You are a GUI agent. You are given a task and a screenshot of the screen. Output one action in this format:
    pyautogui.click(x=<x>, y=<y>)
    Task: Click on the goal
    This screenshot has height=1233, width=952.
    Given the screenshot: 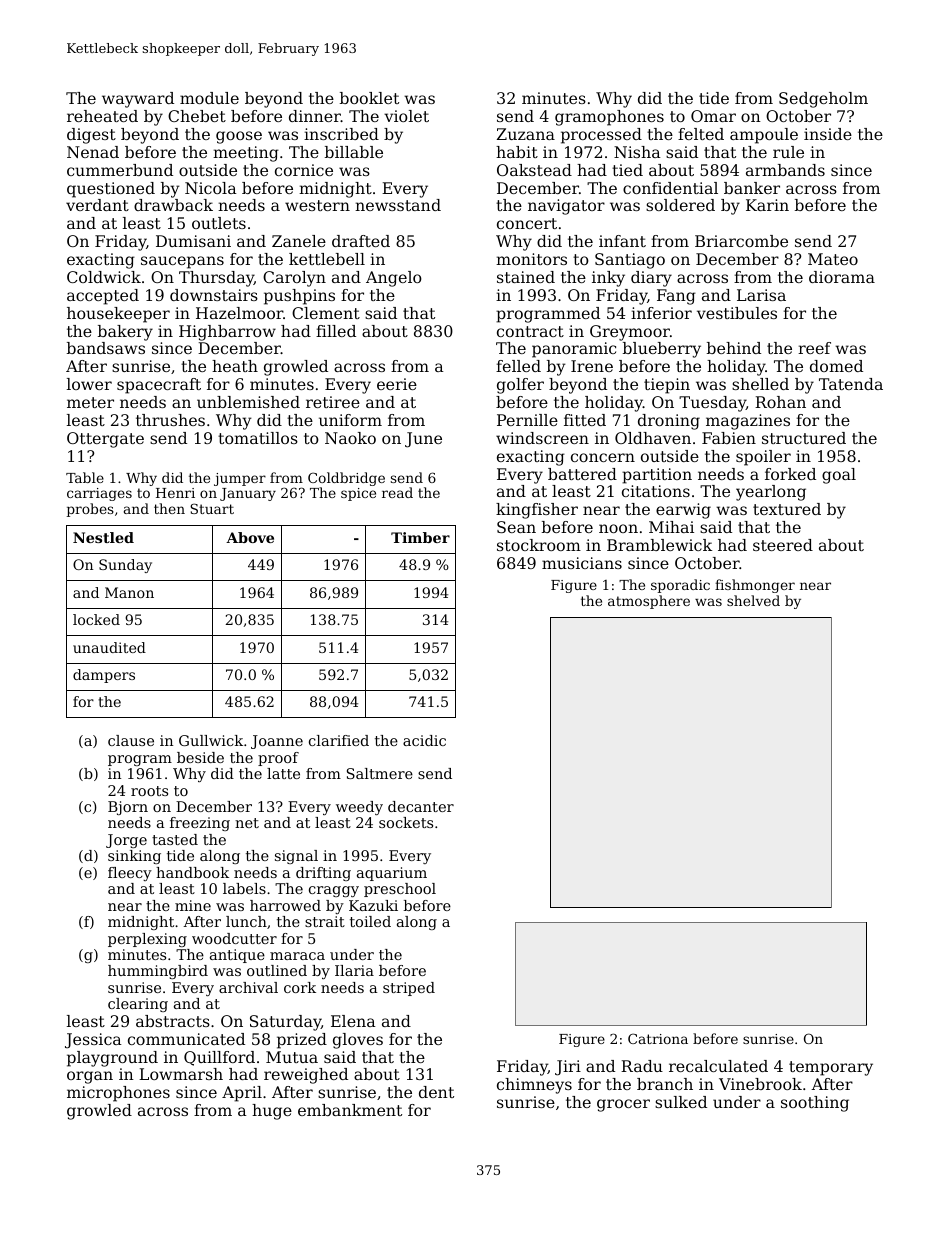 What is the action you would take?
    pyautogui.click(x=839, y=476)
